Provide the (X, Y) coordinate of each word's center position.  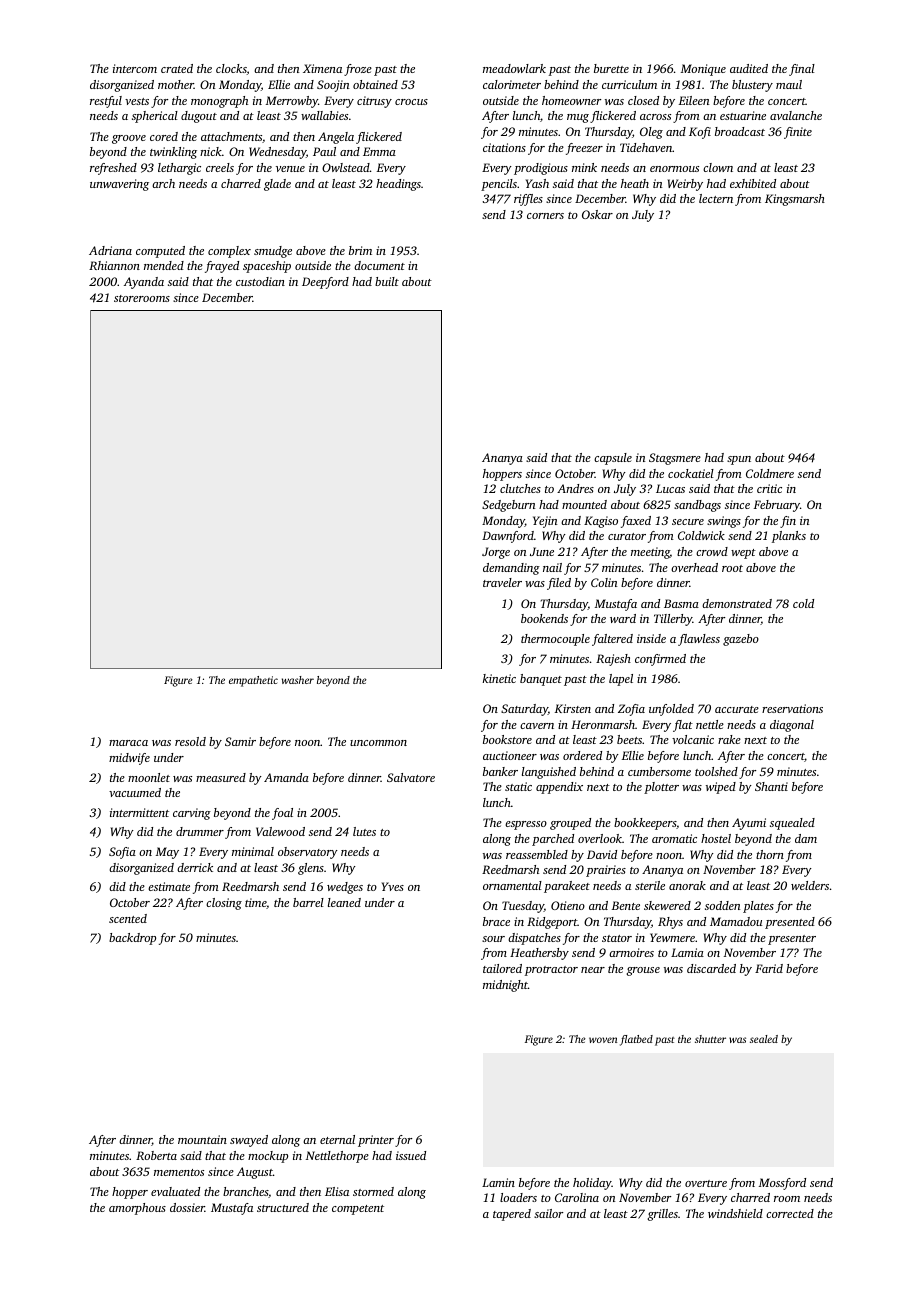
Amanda (286, 777)
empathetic (253, 681)
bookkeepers (645, 824)
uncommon (378, 743)
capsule (613, 459)
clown (718, 167)
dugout (199, 117)
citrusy (374, 102)
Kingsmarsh (795, 200)
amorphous (137, 1209)
